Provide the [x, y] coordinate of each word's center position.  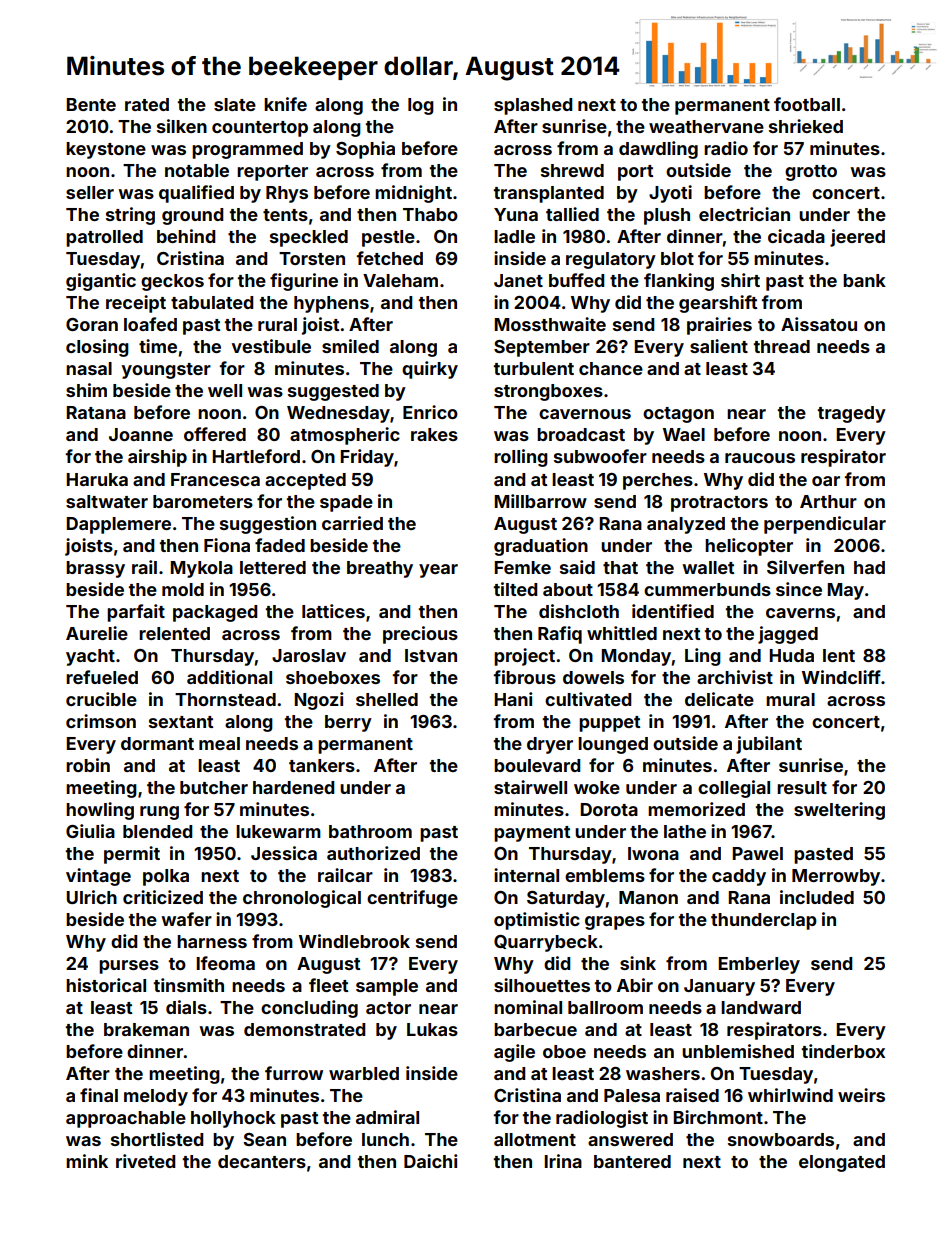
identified [673, 611]
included [817, 897]
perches [658, 481]
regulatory [611, 260]
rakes [434, 434]
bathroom [370, 831]
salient [719, 346]
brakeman [146, 1029]
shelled [387, 699]
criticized [163, 897]
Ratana [96, 412]
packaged [215, 613]
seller [90, 192]
